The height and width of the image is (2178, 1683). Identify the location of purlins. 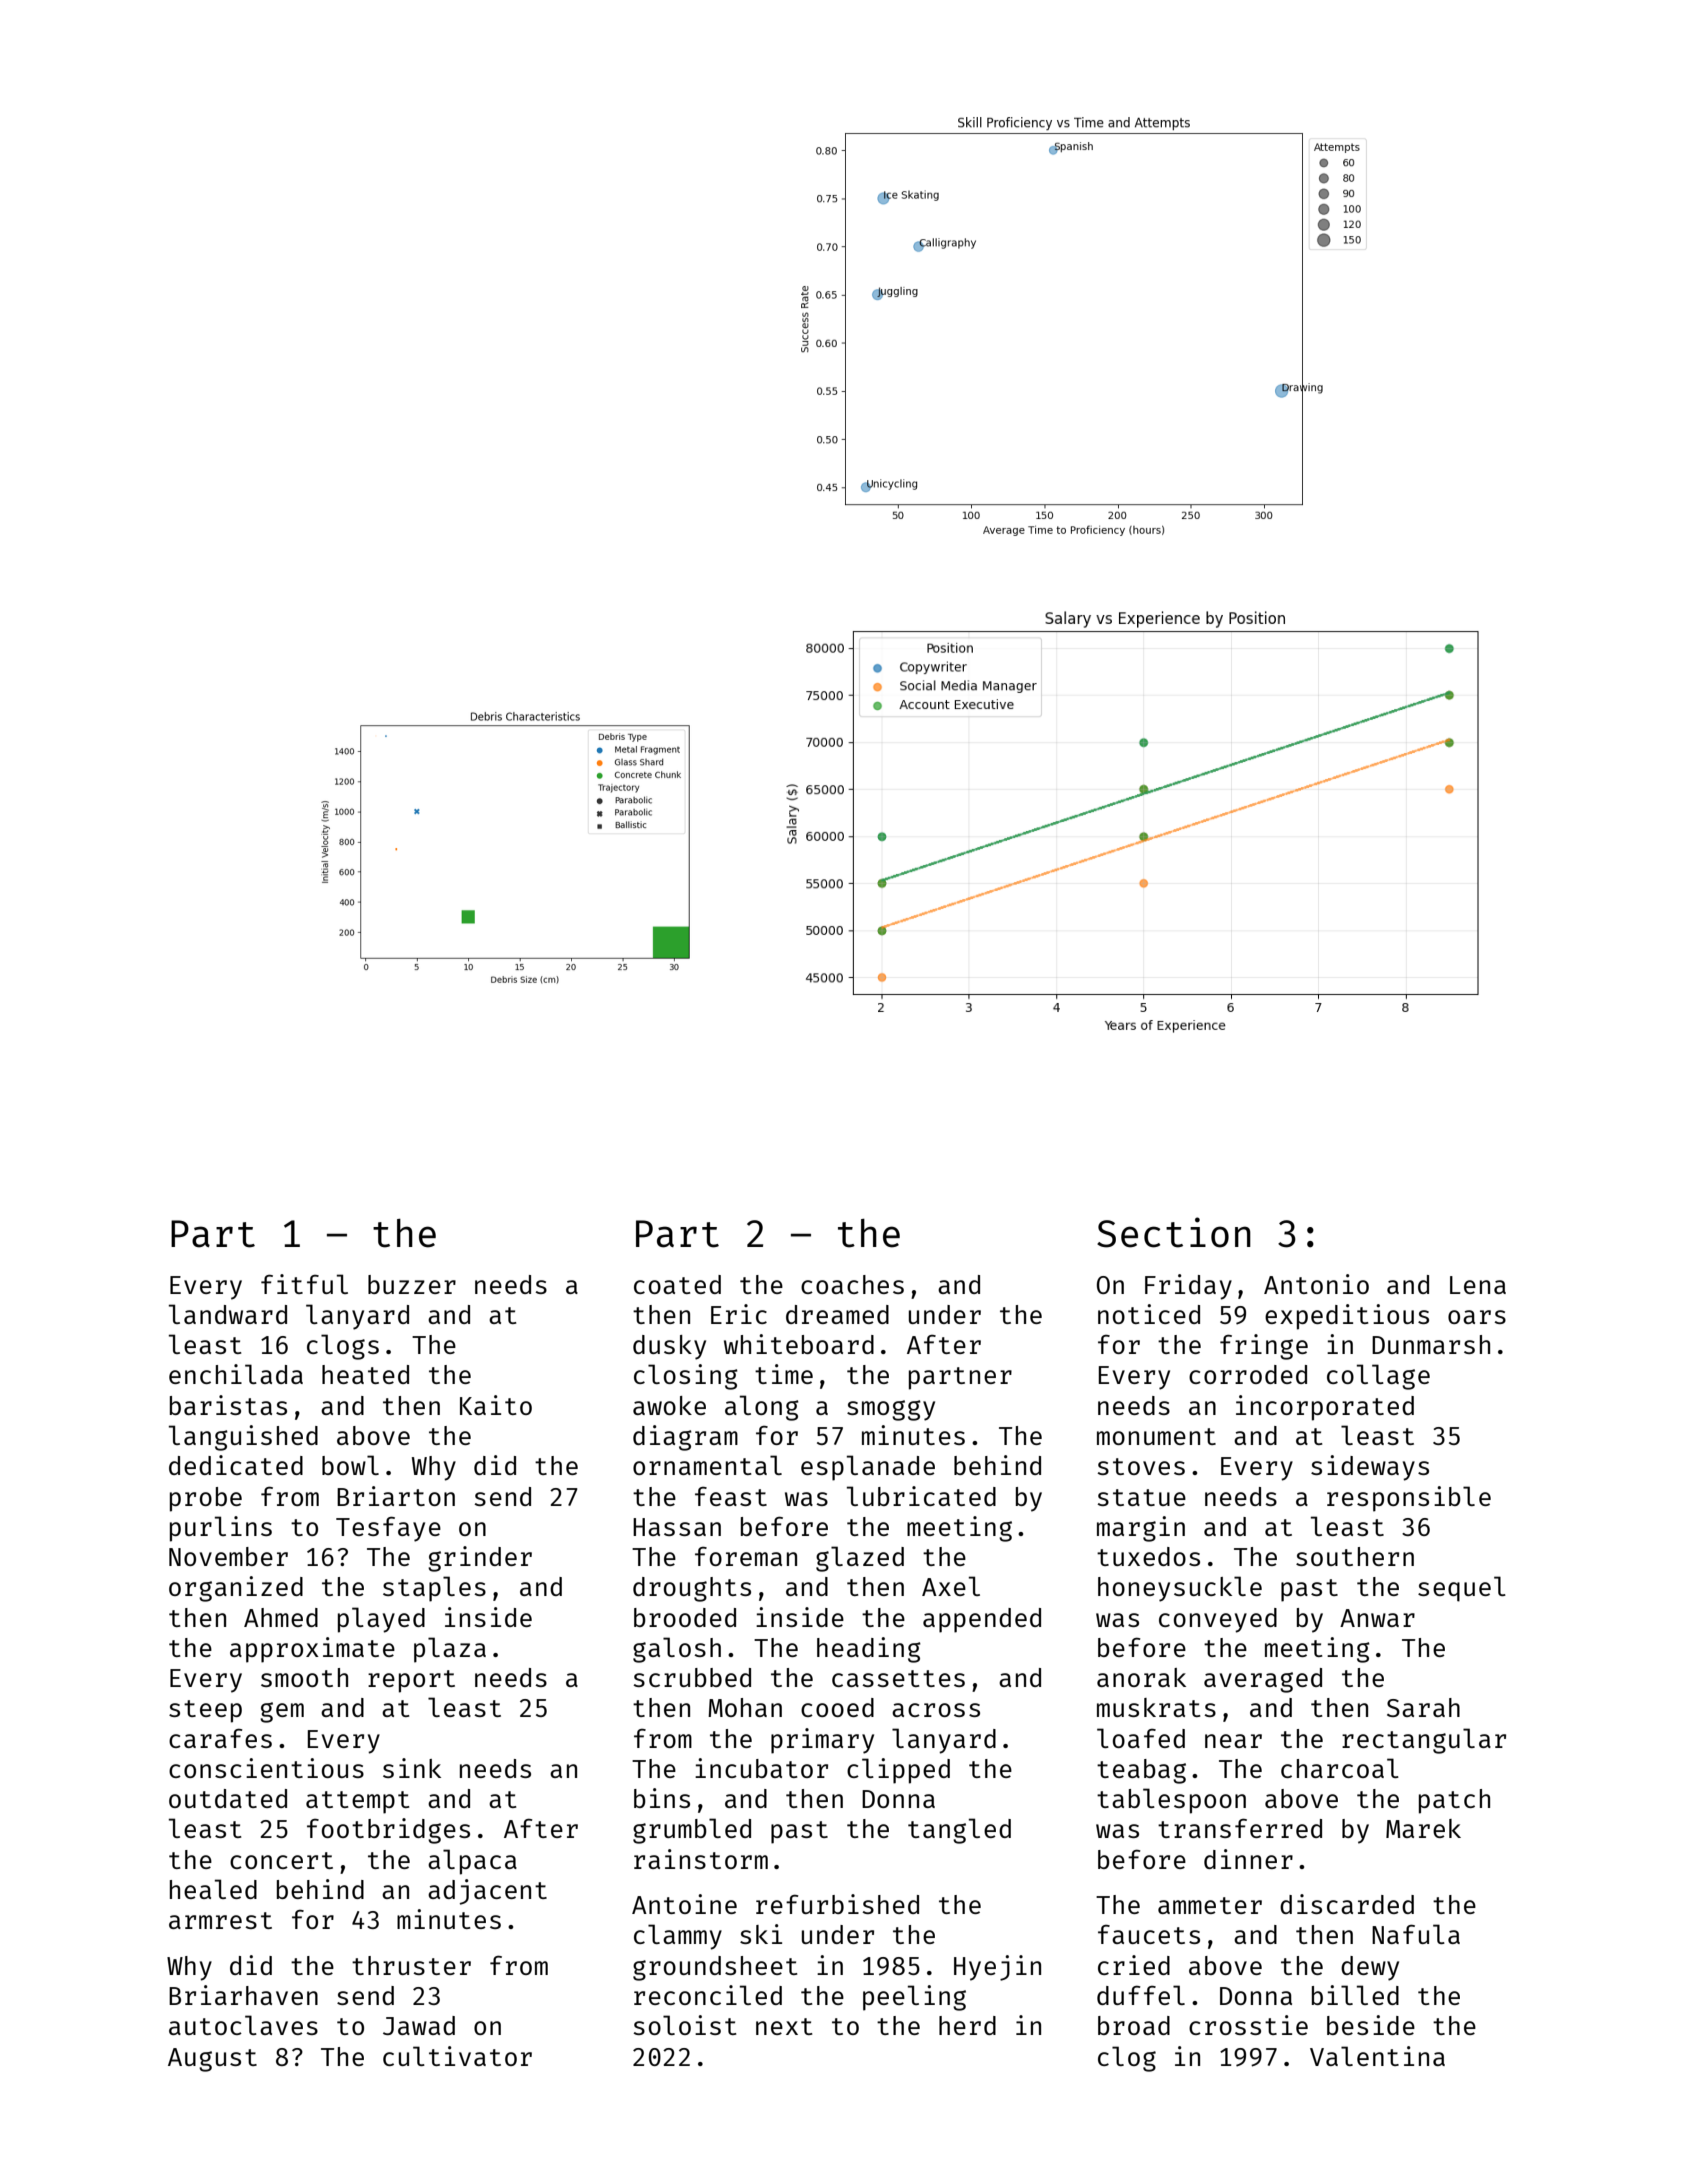
(221, 1529).
